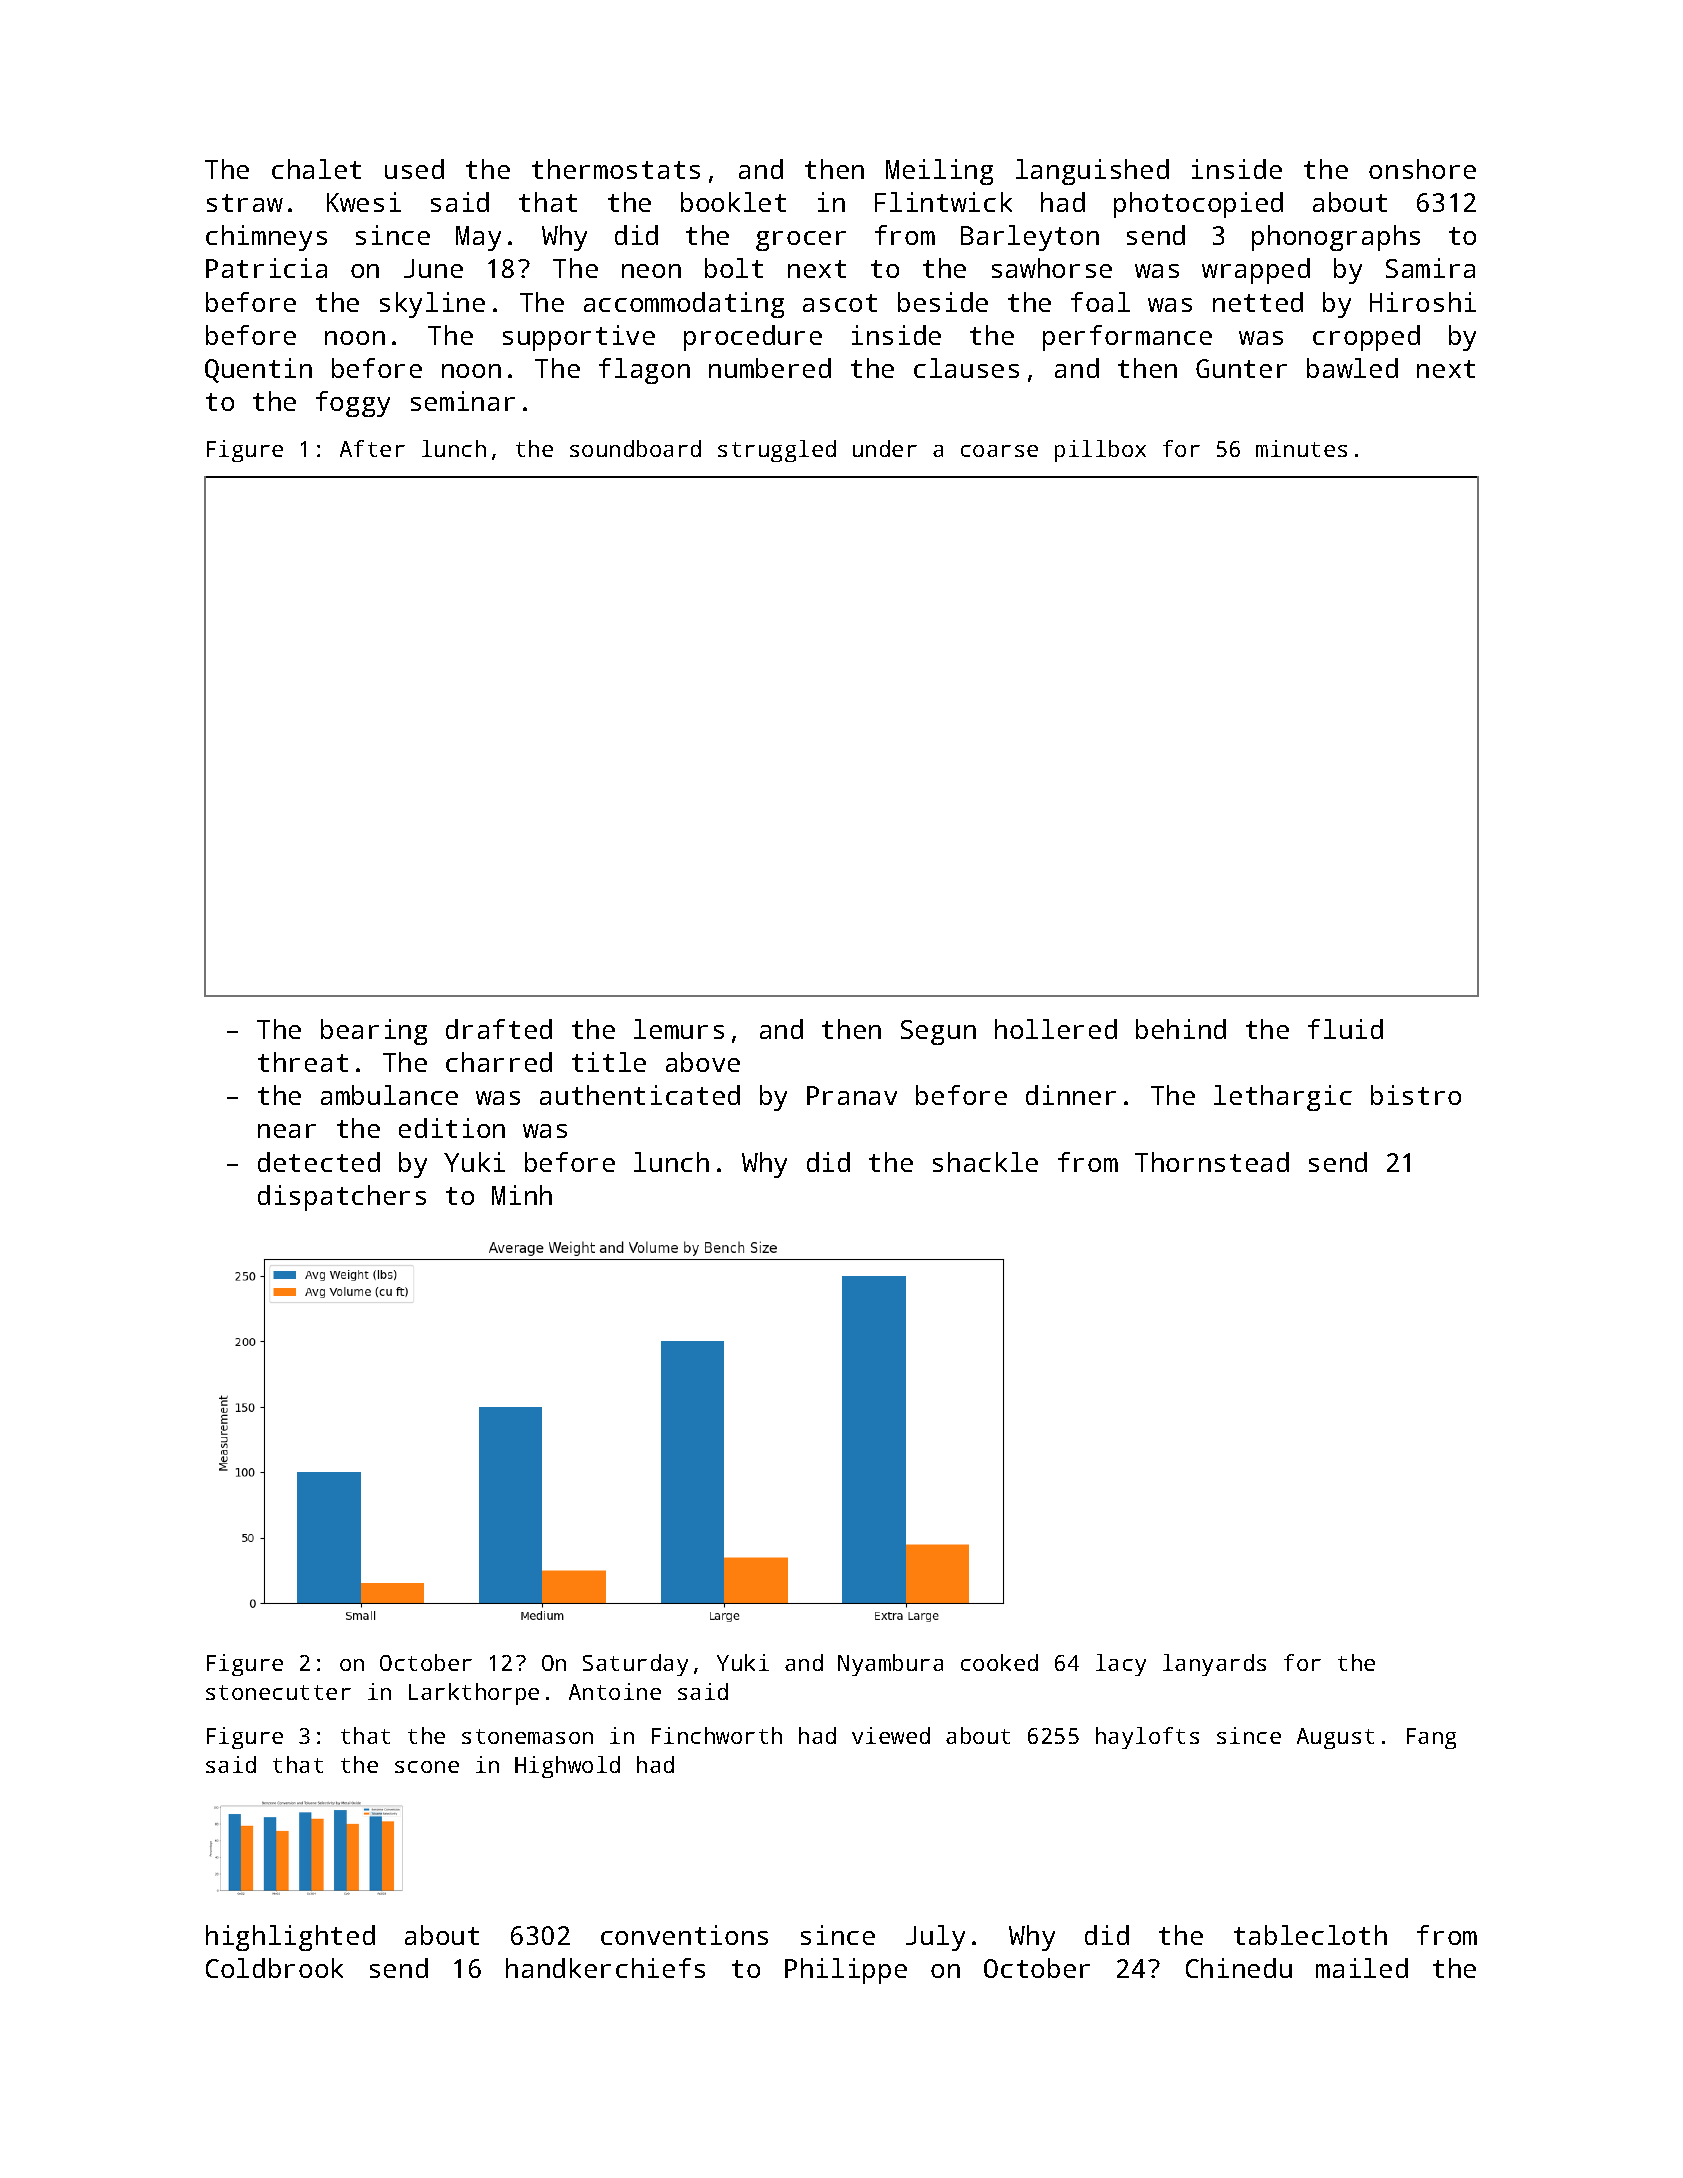  I want to click on bistro, so click(1416, 1095).
